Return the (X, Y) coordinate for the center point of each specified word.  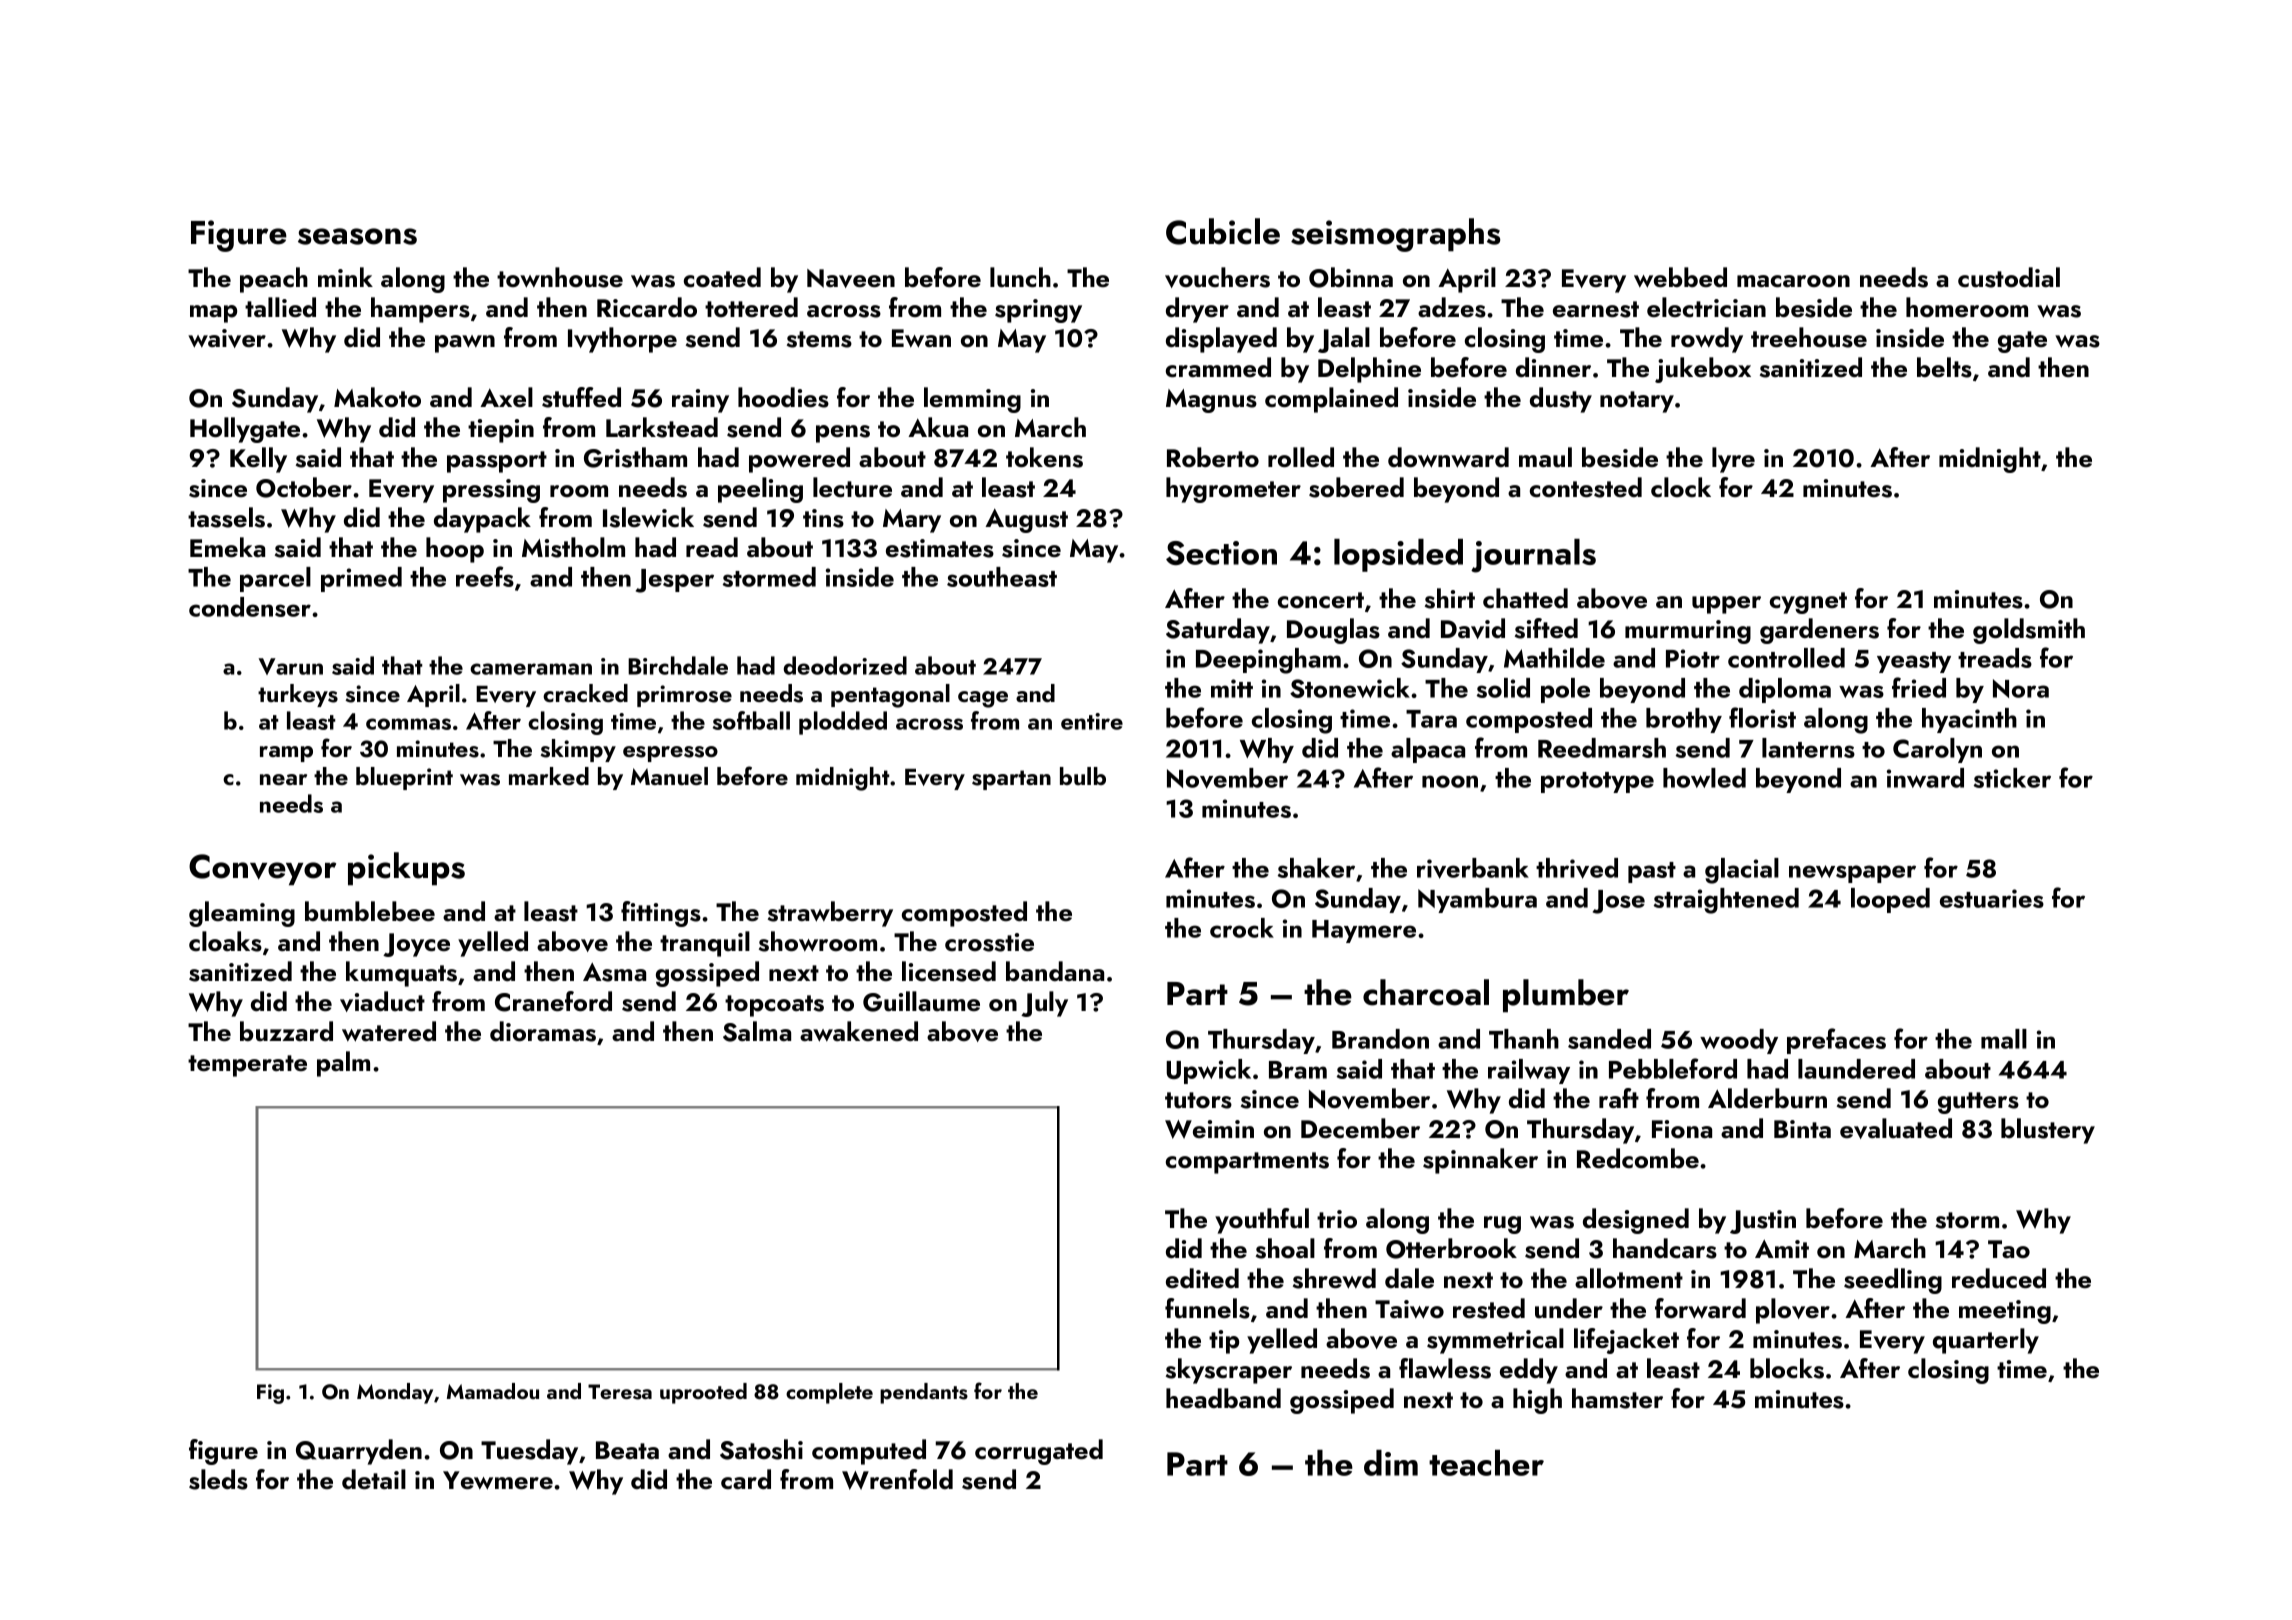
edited (1202, 1278)
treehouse (1809, 337)
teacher (1486, 1463)
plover (1793, 1311)
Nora (2021, 688)
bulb (1083, 776)
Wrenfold (897, 1479)
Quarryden (359, 1452)
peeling (760, 490)
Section (1221, 553)
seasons (357, 236)
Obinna (1351, 277)
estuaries (1992, 898)
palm (343, 1064)
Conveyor (262, 870)
